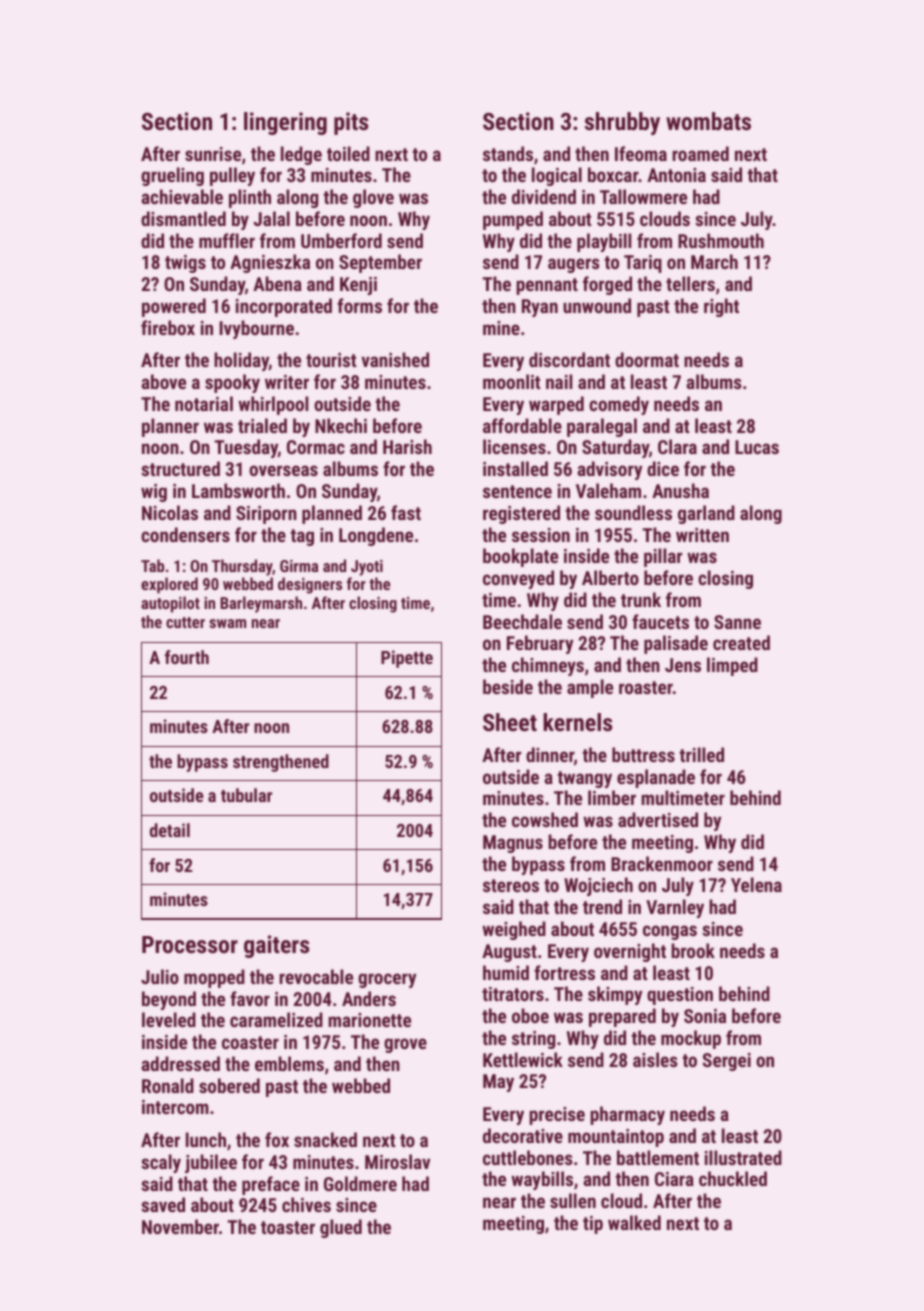 Image resolution: width=924 pixels, height=1311 pixels. What do you see at coordinates (701, 754) in the image?
I see `trilled` at bounding box center [701, 754].
